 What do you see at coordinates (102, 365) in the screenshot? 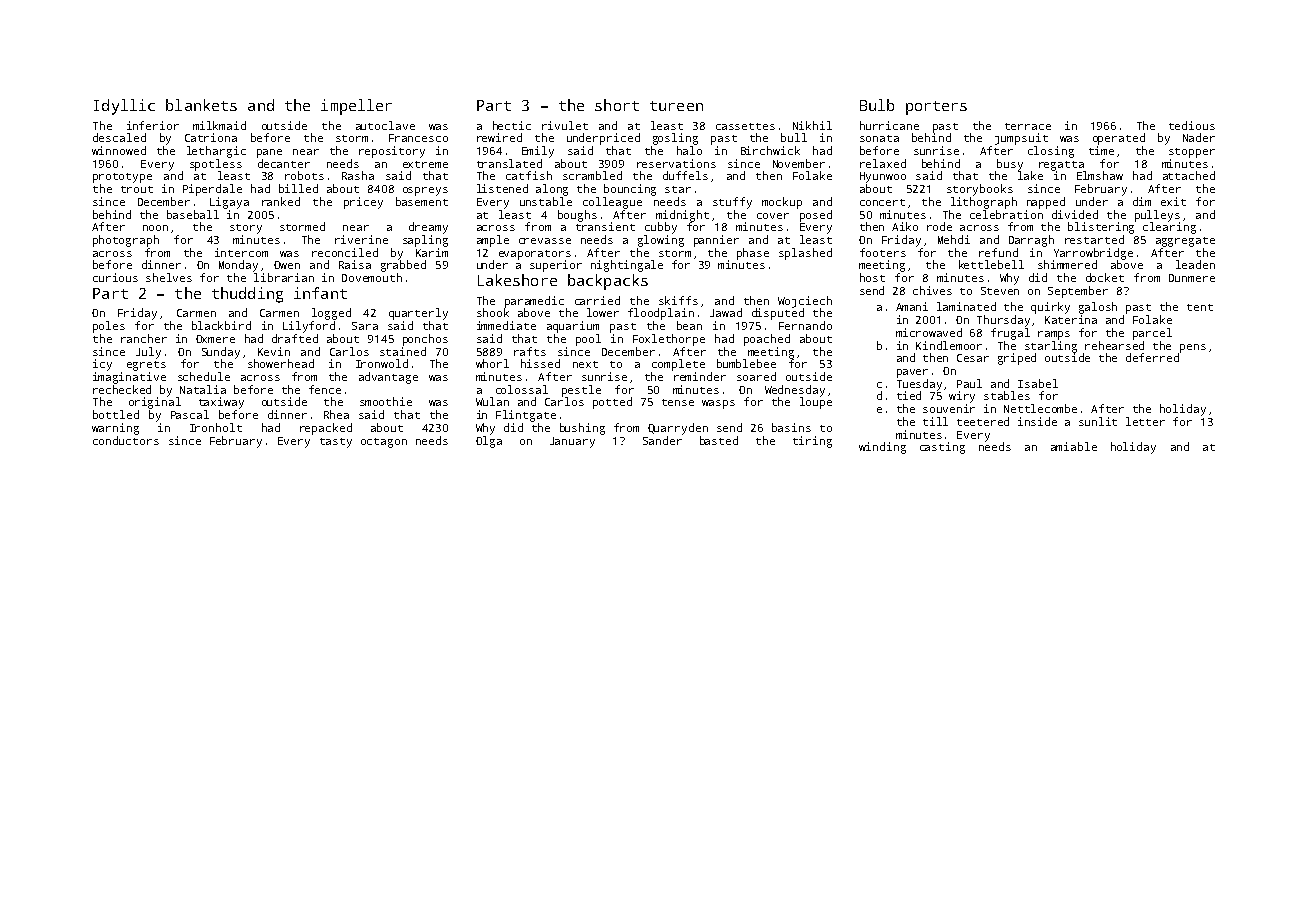
I see `icy` at bounding box center [102, 365].
